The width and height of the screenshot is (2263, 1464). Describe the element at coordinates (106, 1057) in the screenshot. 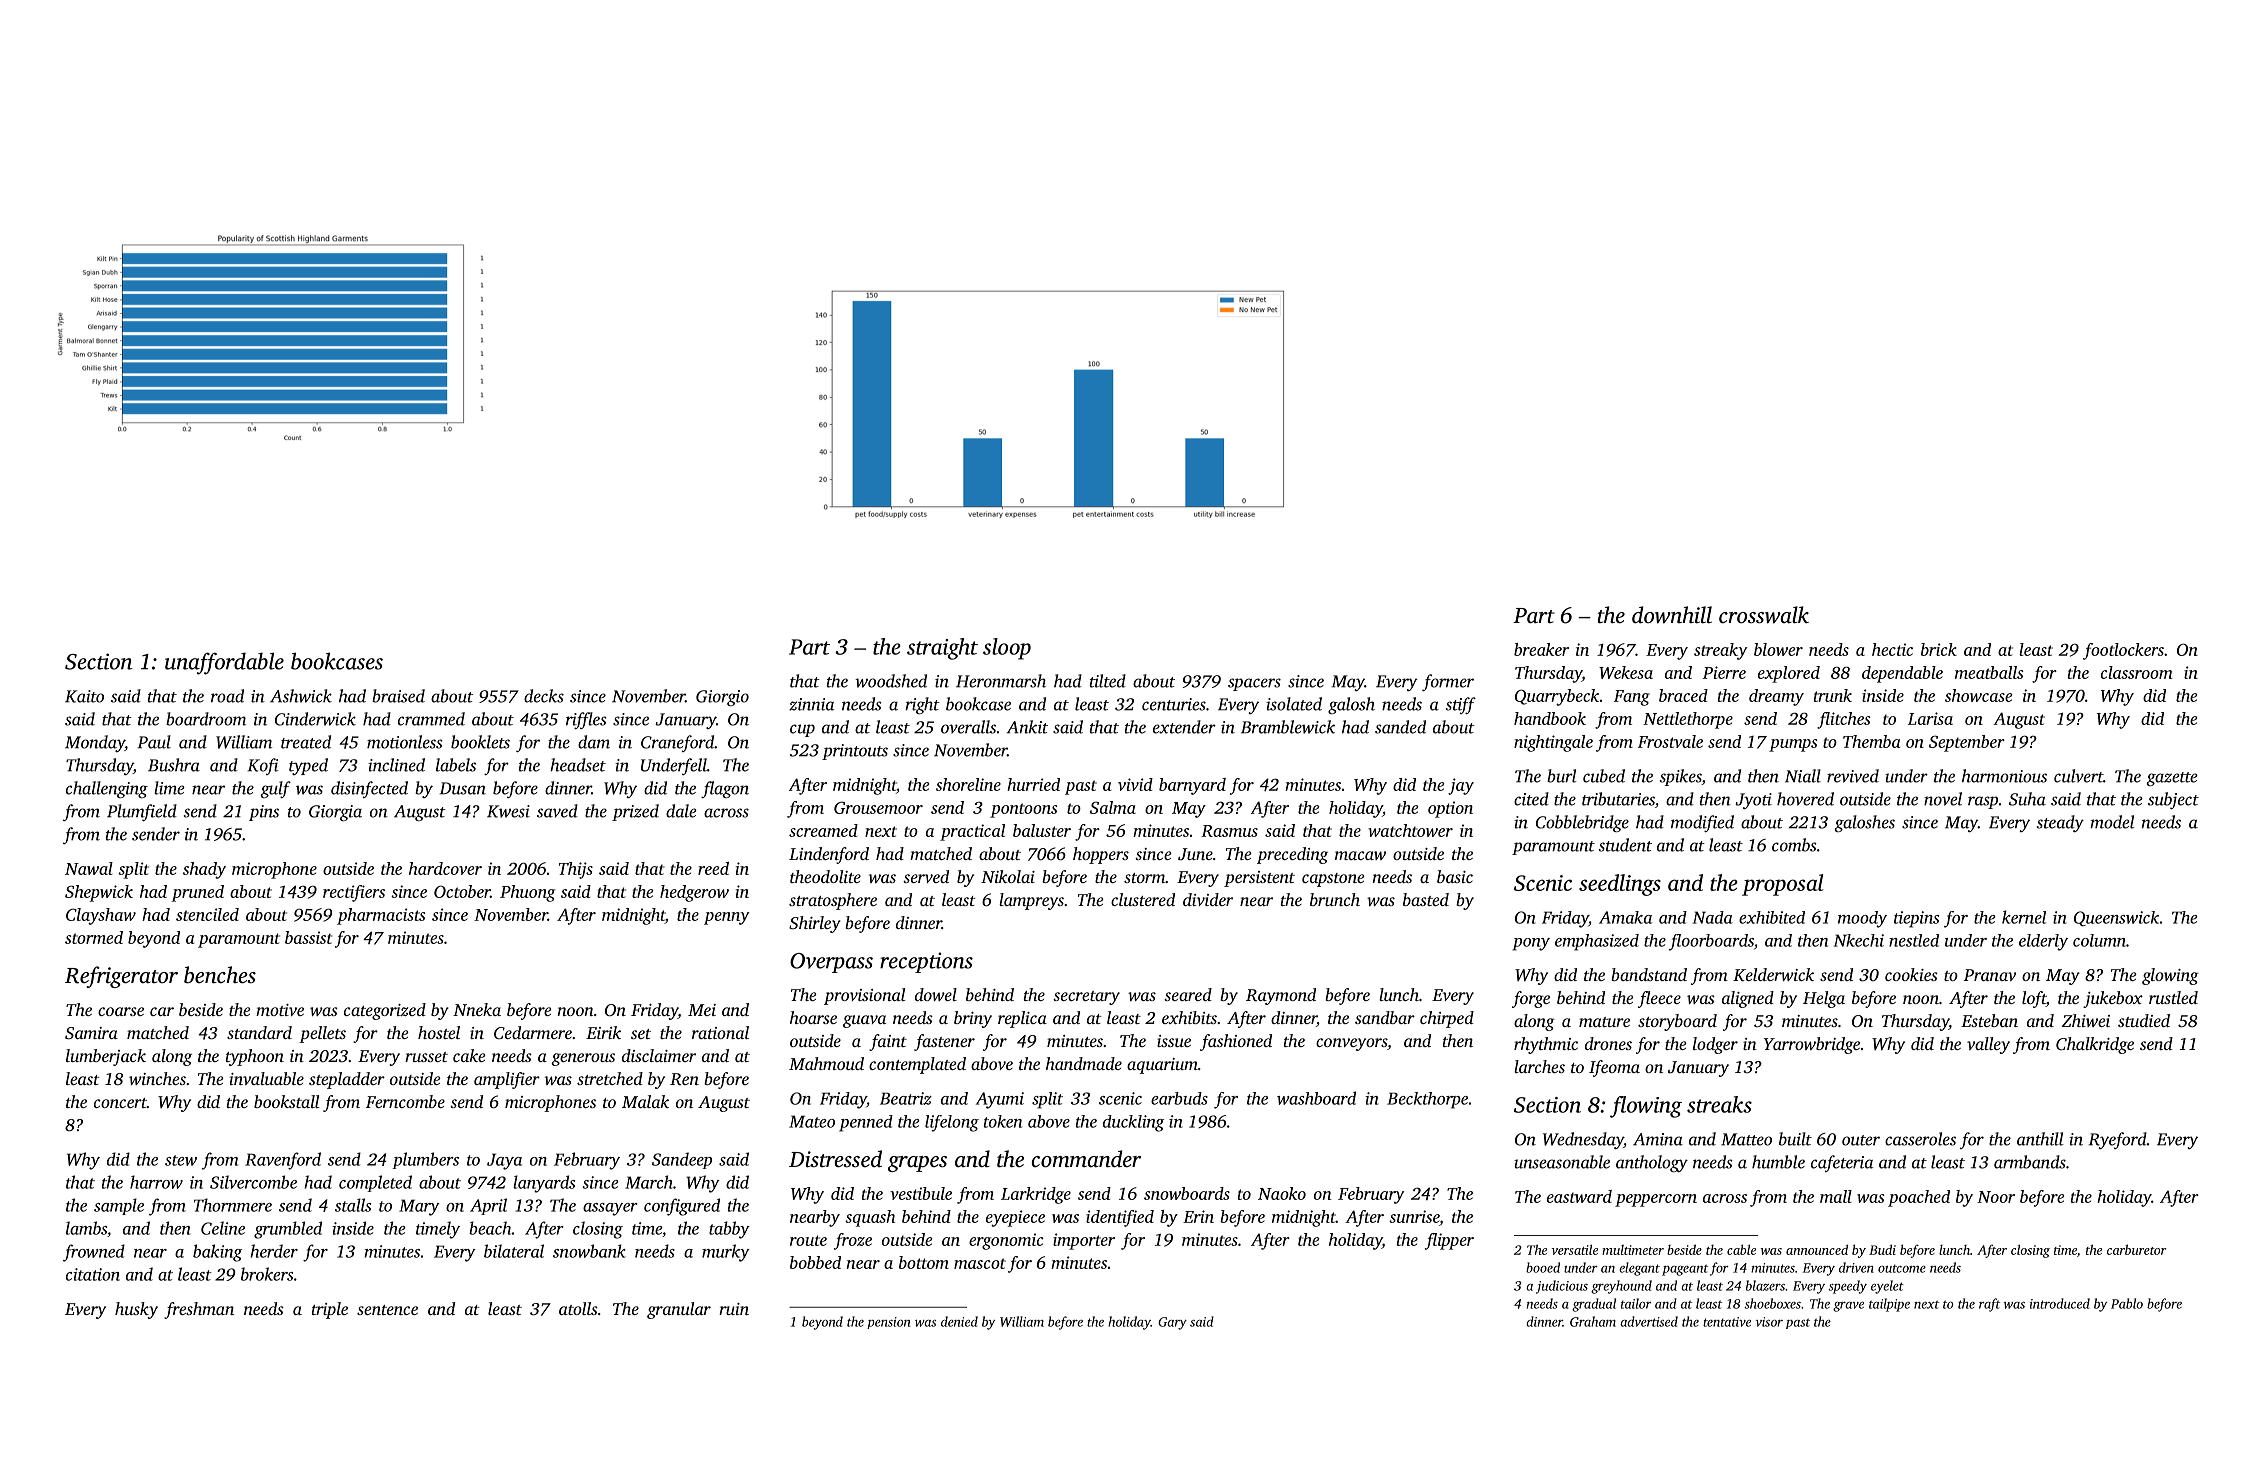

I see `lumberjack` at that location.
